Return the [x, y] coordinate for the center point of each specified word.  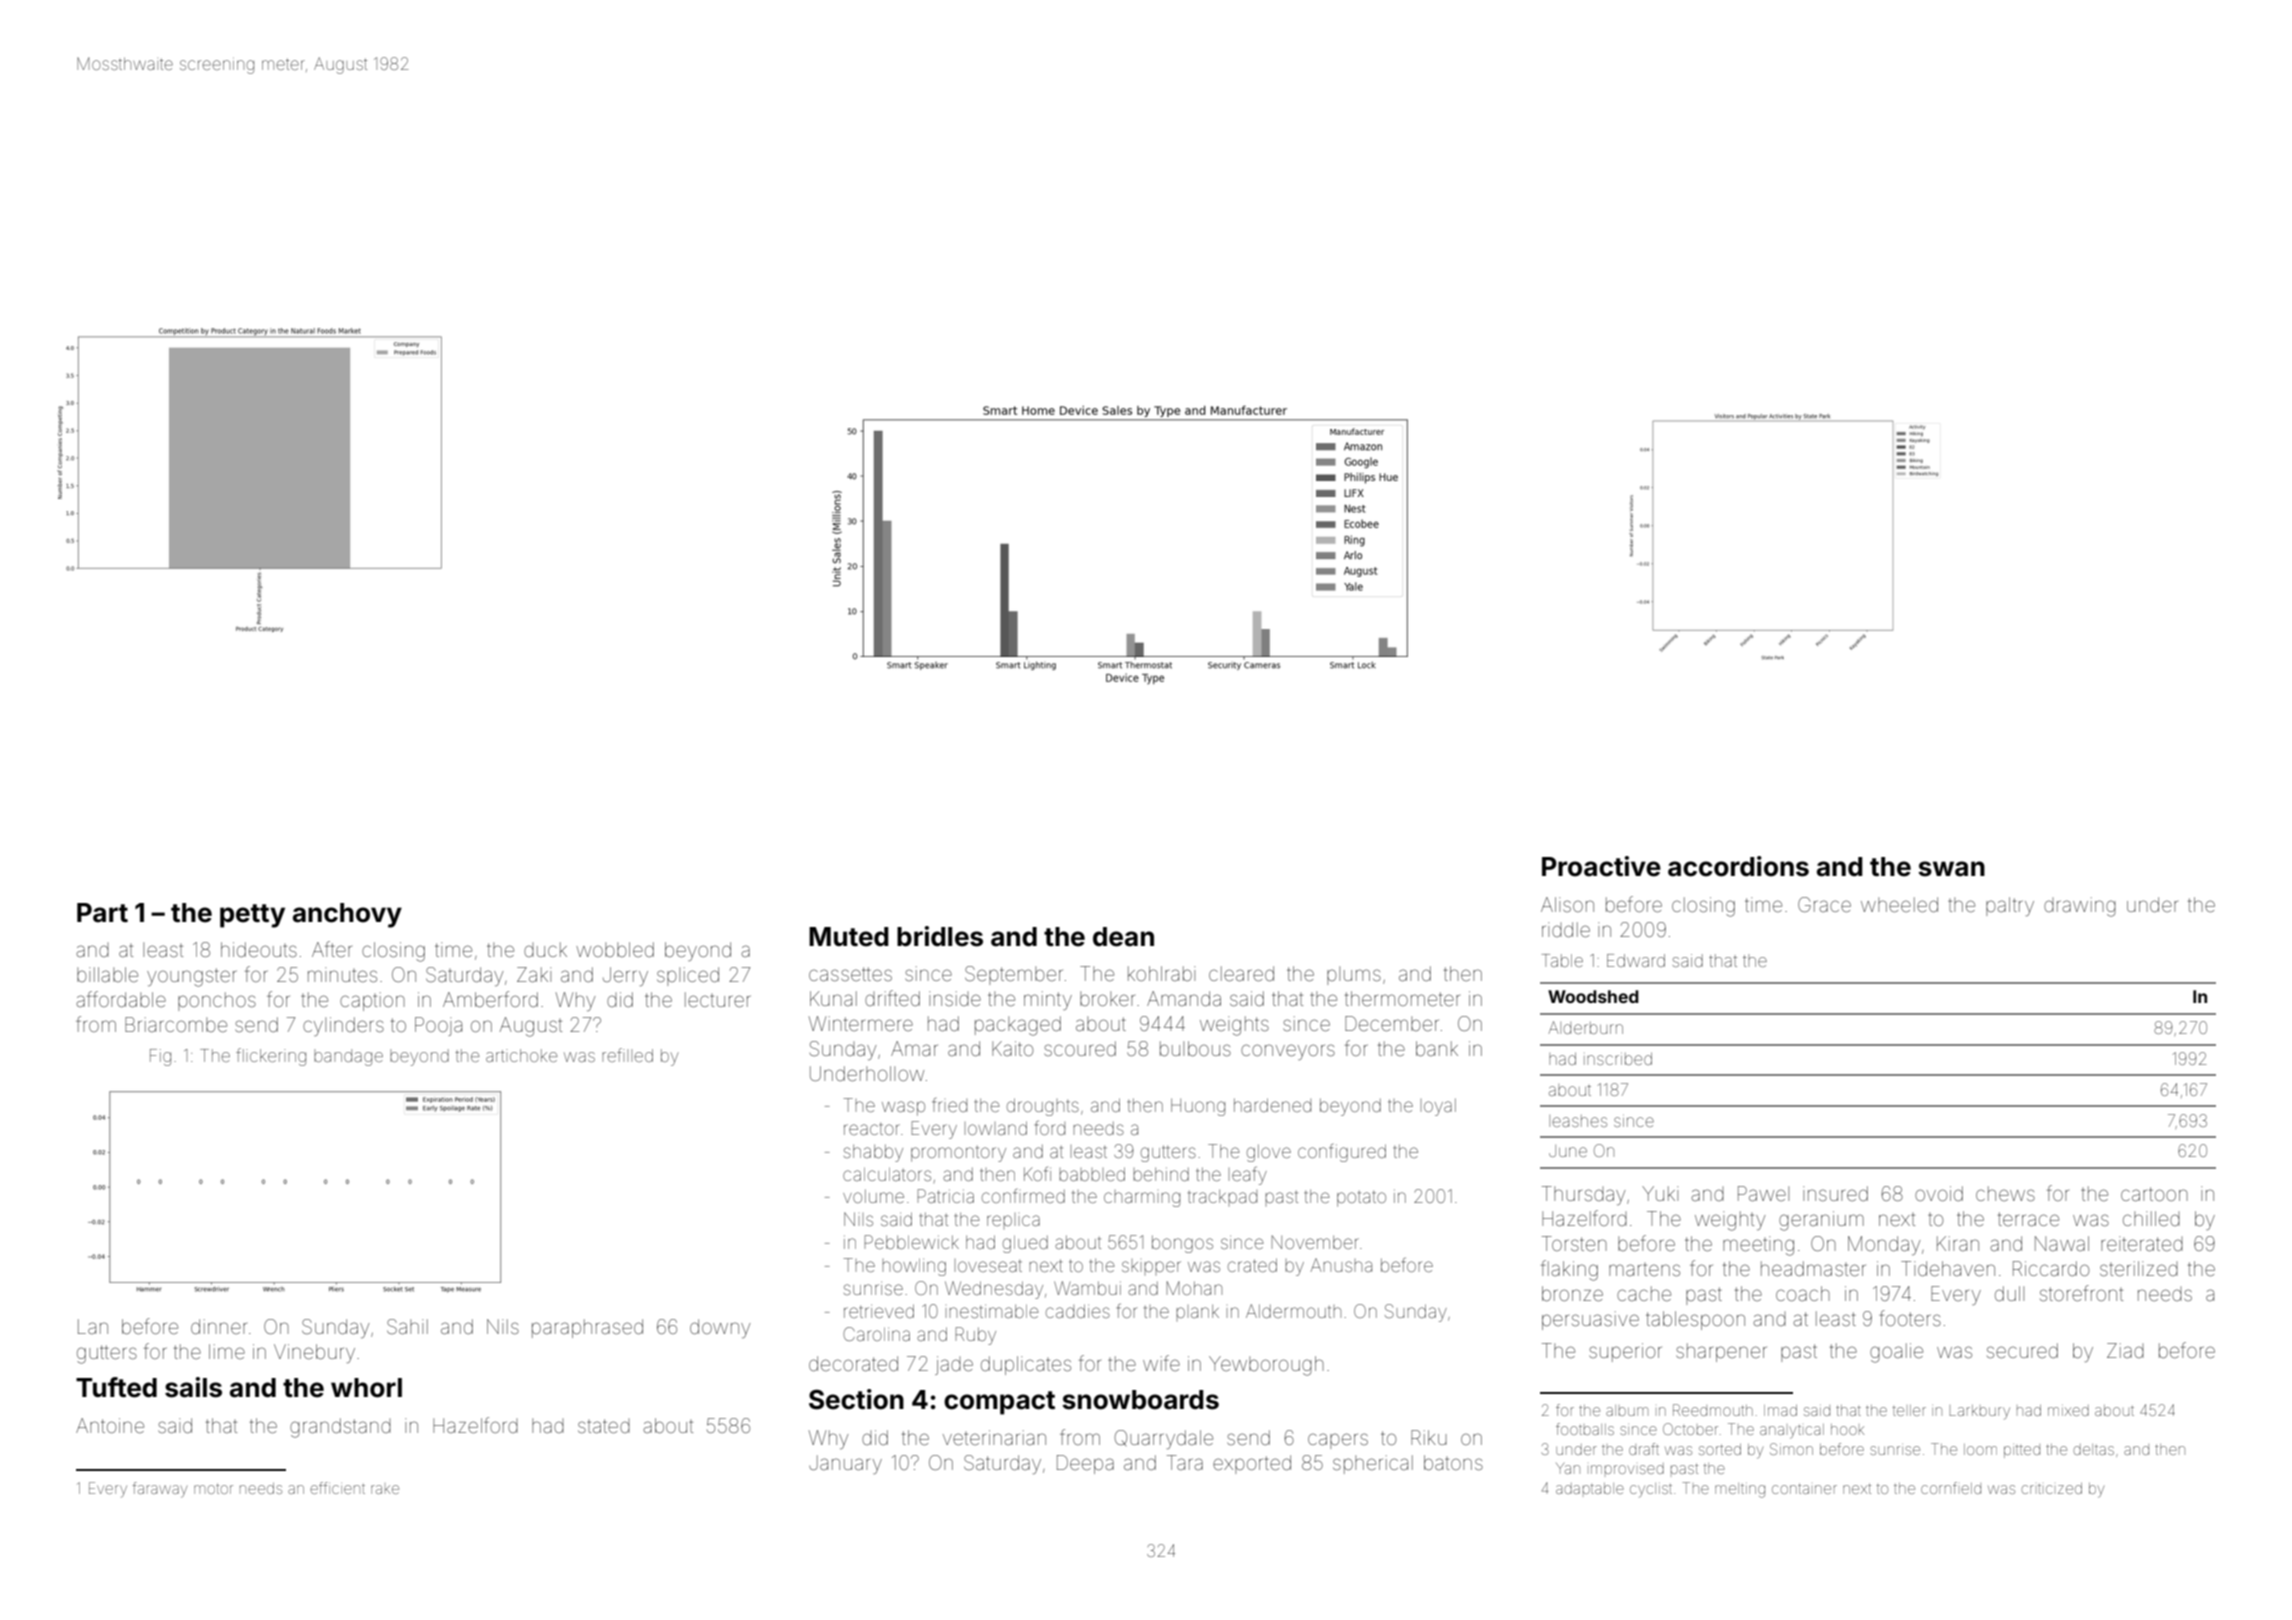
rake [385, 1489]
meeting [1758, 1246]
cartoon [2154, 1194]
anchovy [347, 915]
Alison [1567, 904]
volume [873, 1196]
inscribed [1618, 1059]
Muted [849, 937]
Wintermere [861, 1023]
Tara [1185, 1462]
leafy [1249, 1176]
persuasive [1590, 1320]
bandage [348, 1057]
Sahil [407, 1326]
